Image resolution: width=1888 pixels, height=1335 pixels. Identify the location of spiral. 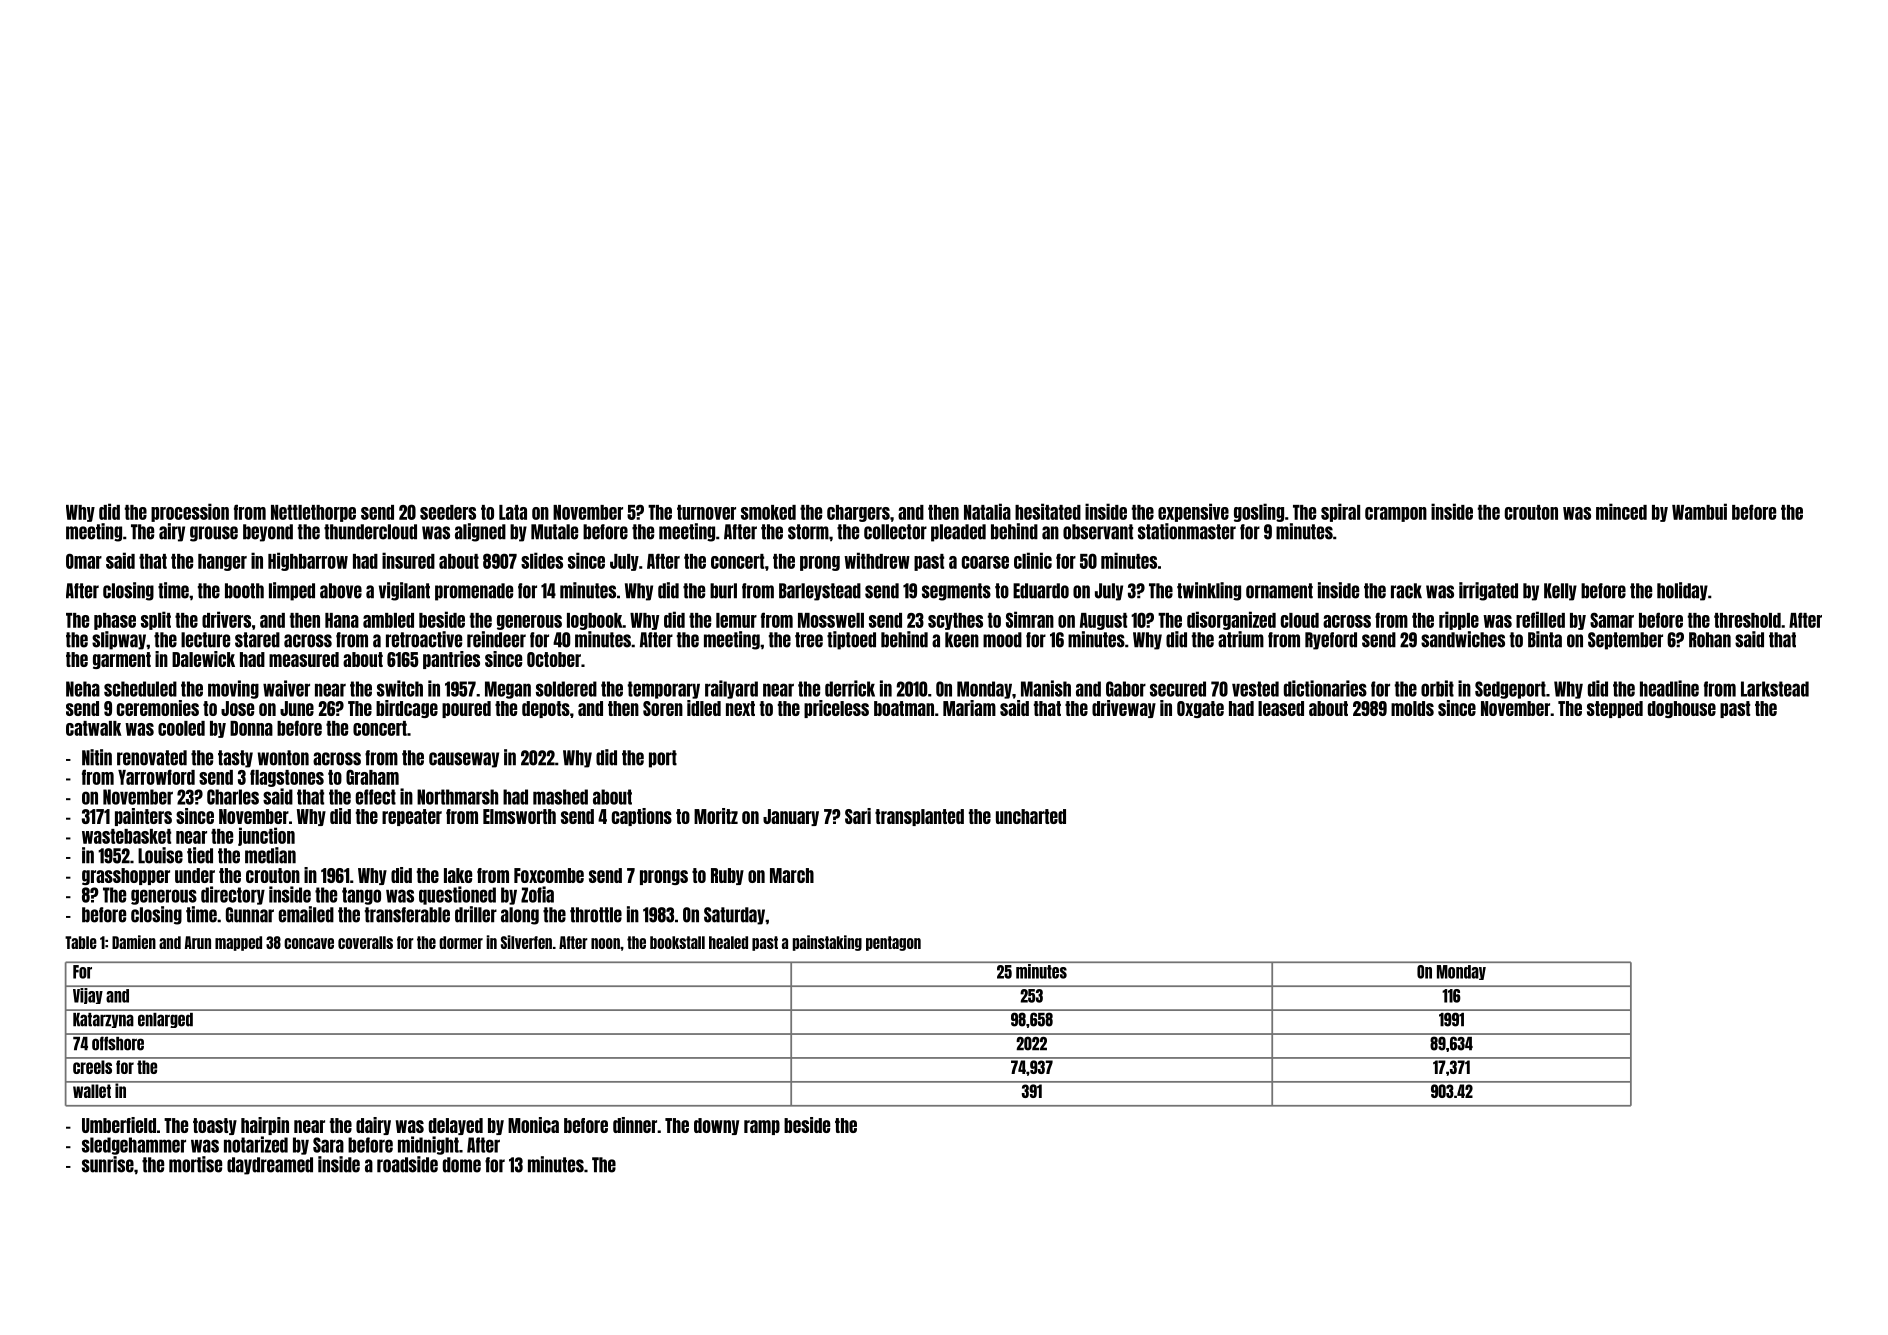
(1340, 512).
